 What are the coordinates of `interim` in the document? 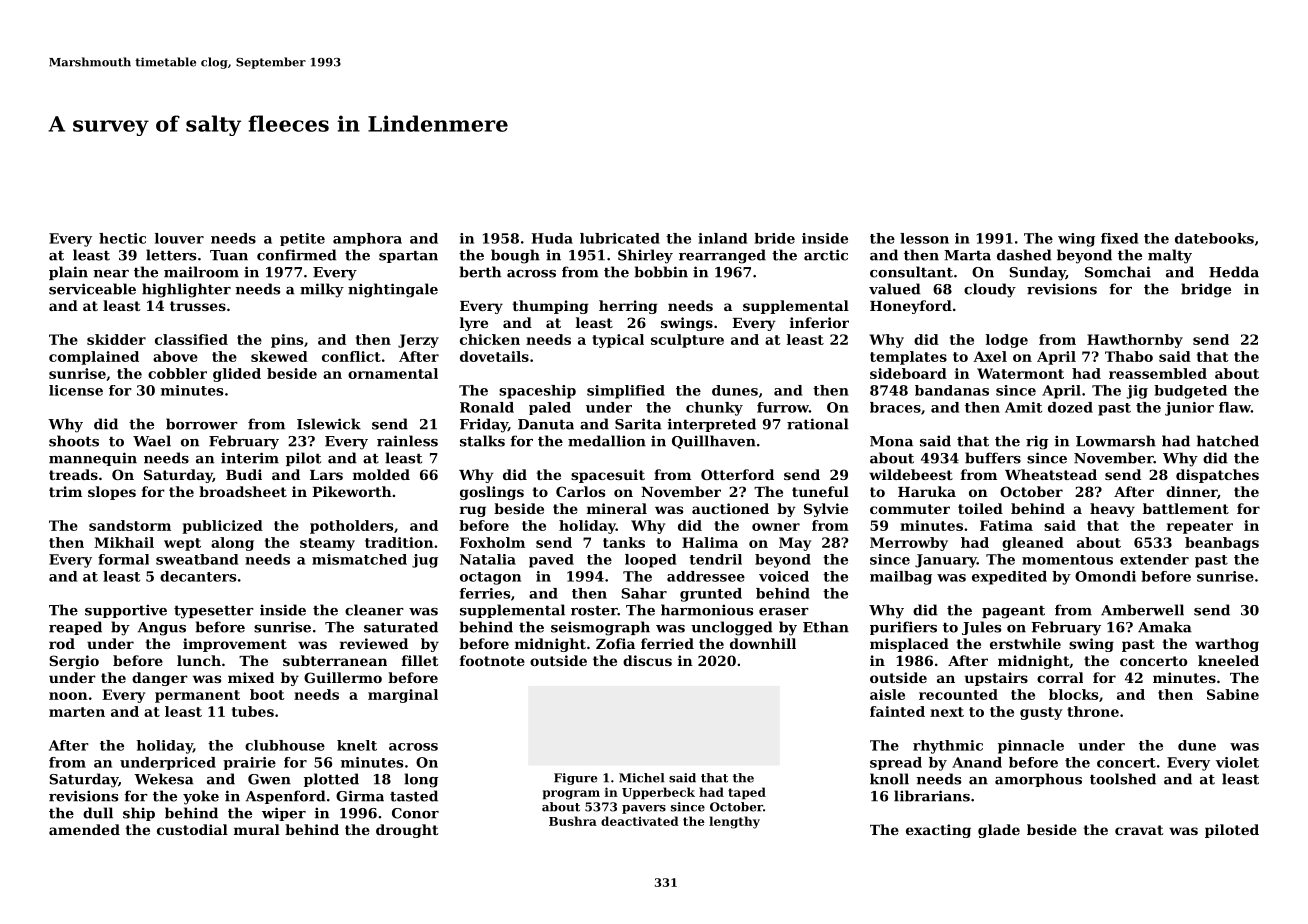 It's located at (250, 458).
